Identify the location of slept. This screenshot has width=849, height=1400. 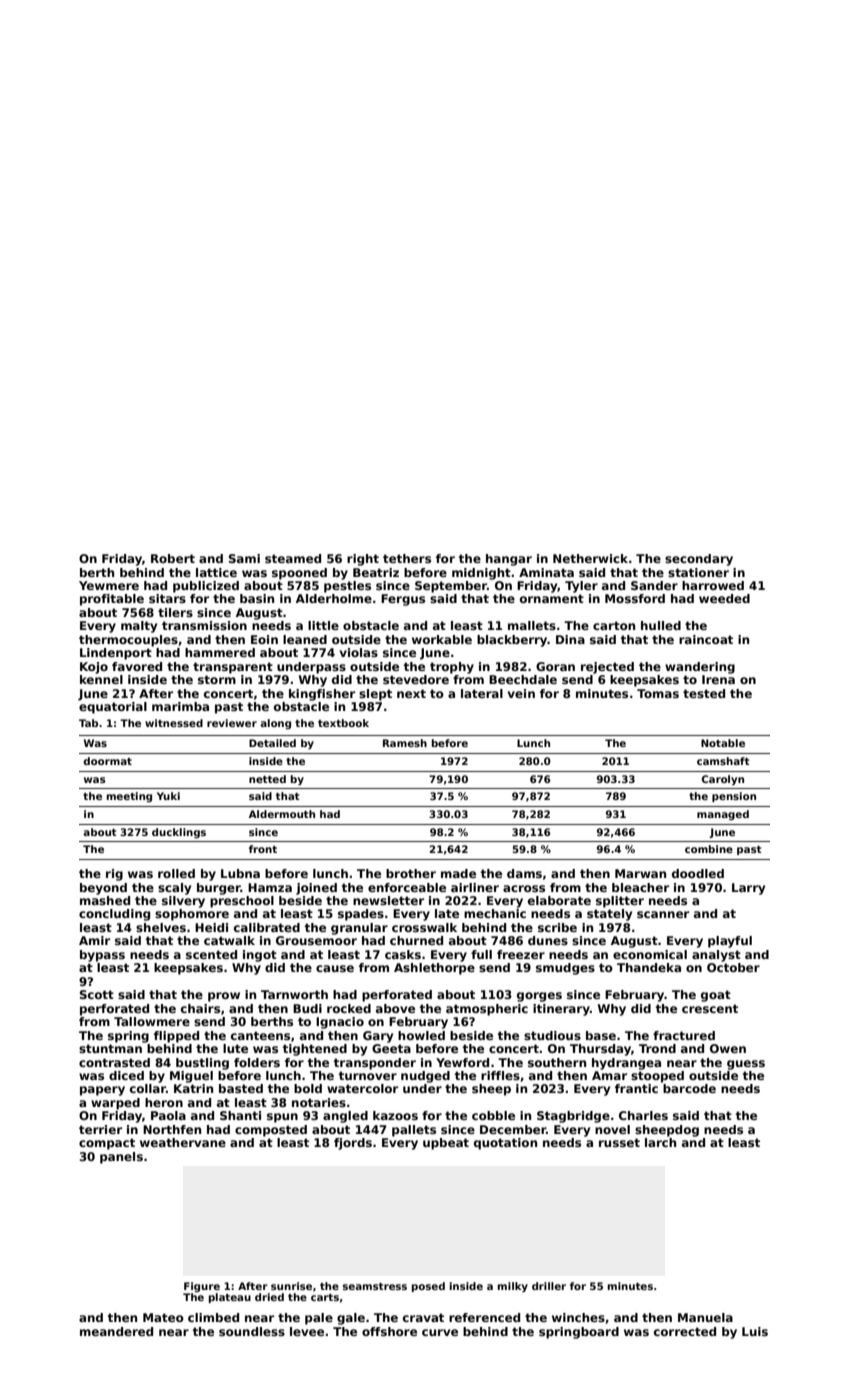
(375, 695).
